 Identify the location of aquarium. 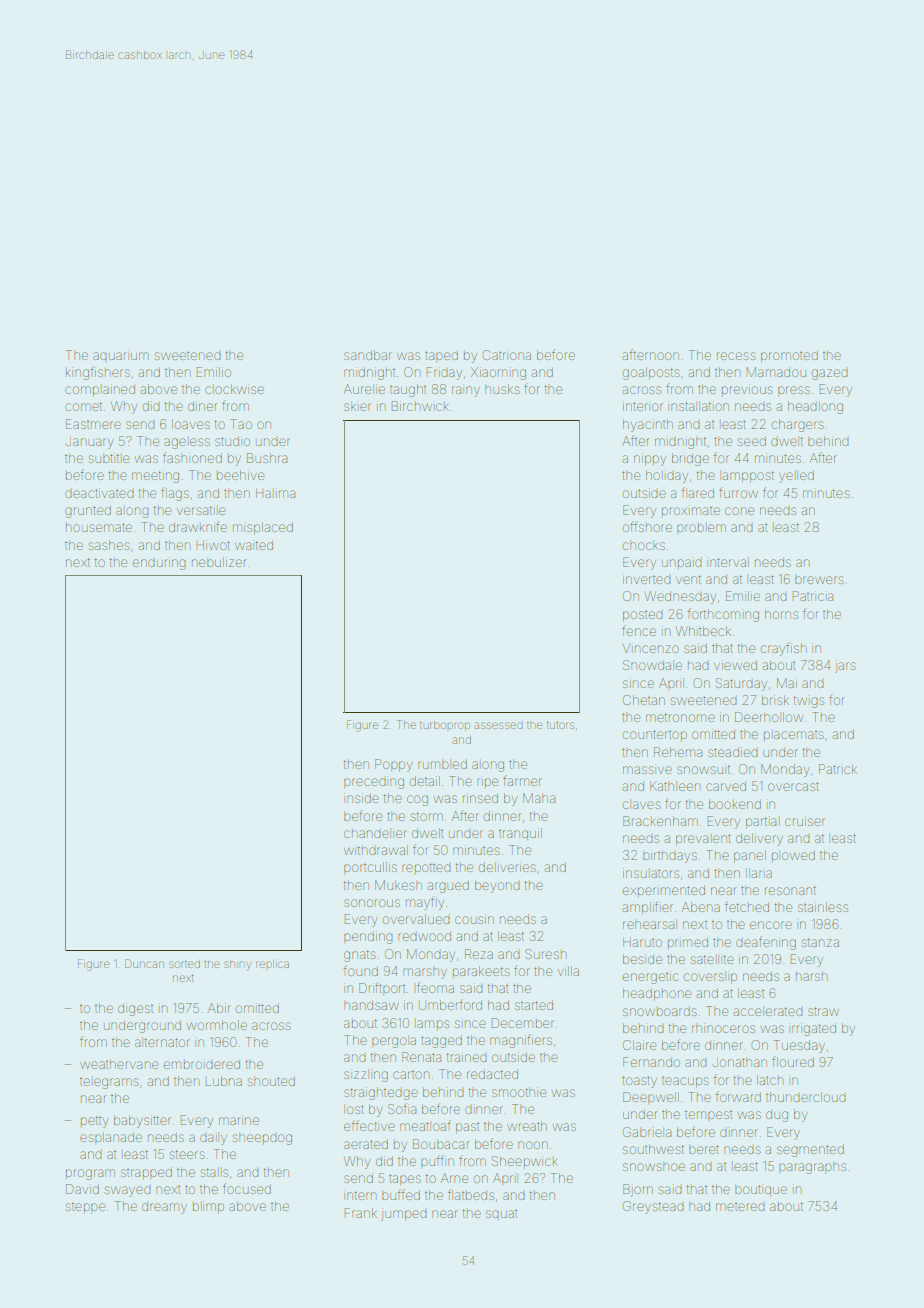
(121, 355).
